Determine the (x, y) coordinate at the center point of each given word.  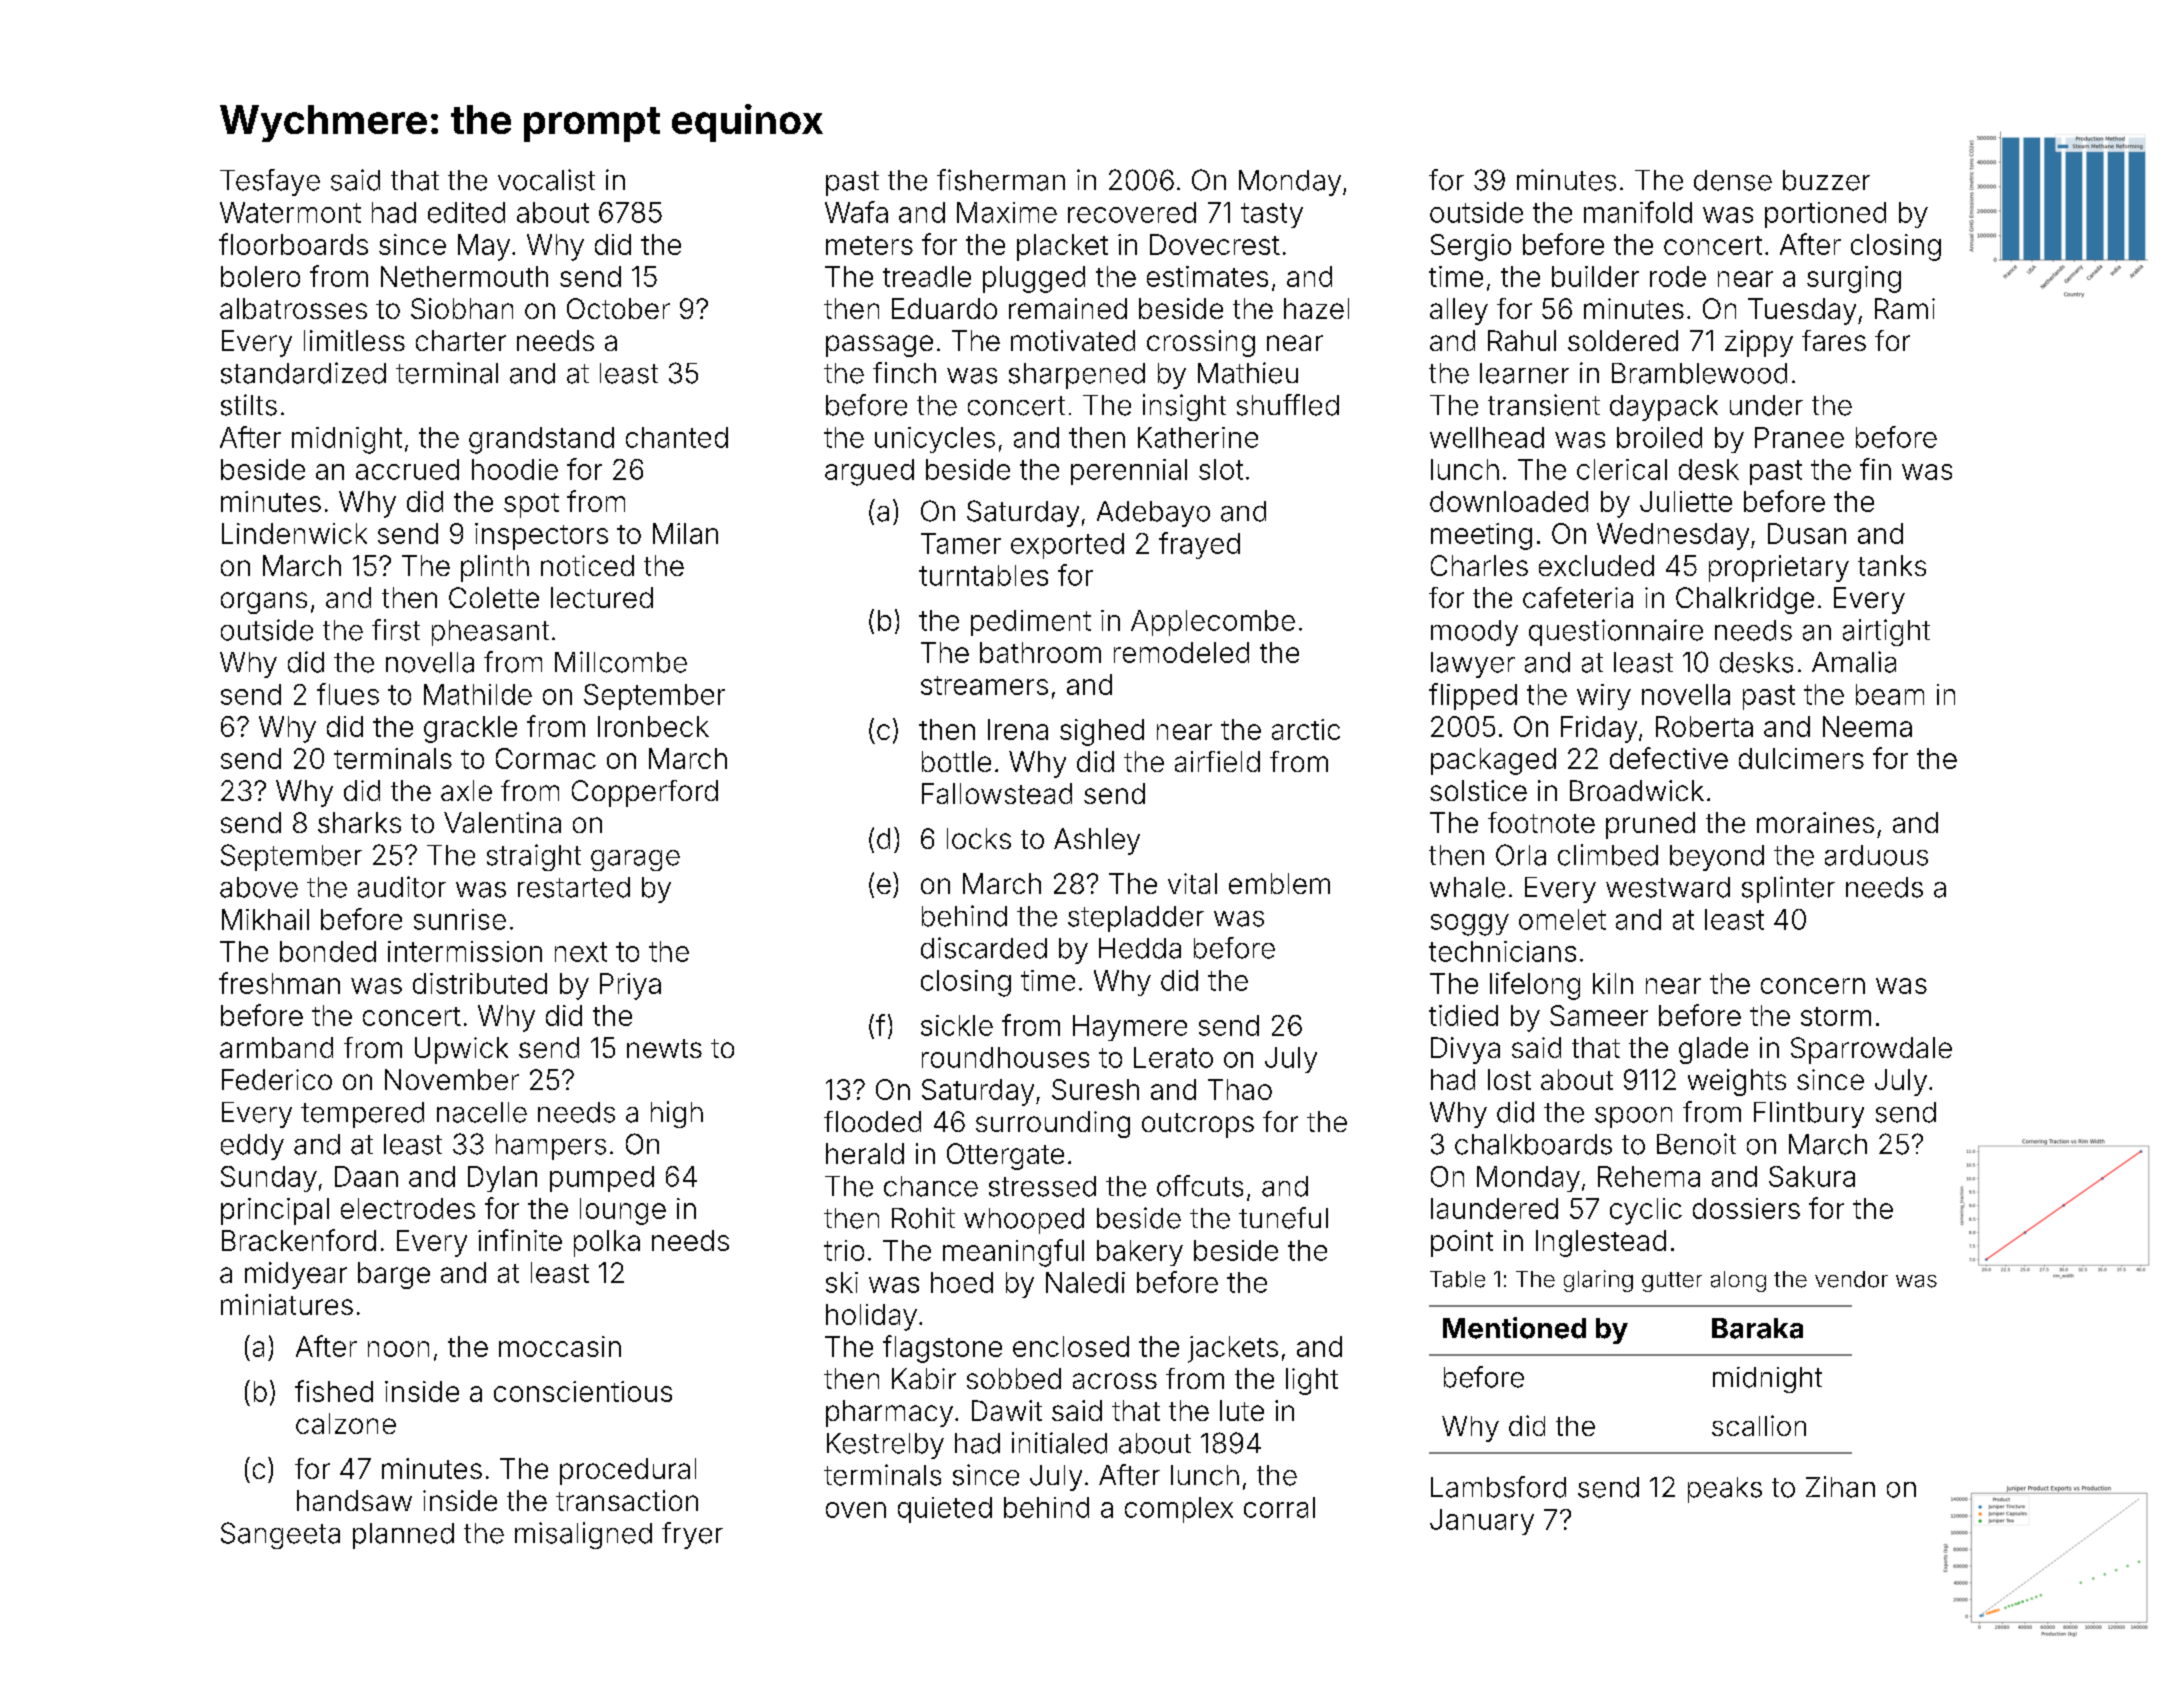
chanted (677, 437)
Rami (1905, 308)
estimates (1207, 276)
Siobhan (462, 308)
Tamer (961, 543)
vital (1192, 883)
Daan (366, 1176)
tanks (1892, 565)
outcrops (1198, 1125)
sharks (359, 822)
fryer (692, 1535)
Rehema (1649, 1176)
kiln (1613, 983)
